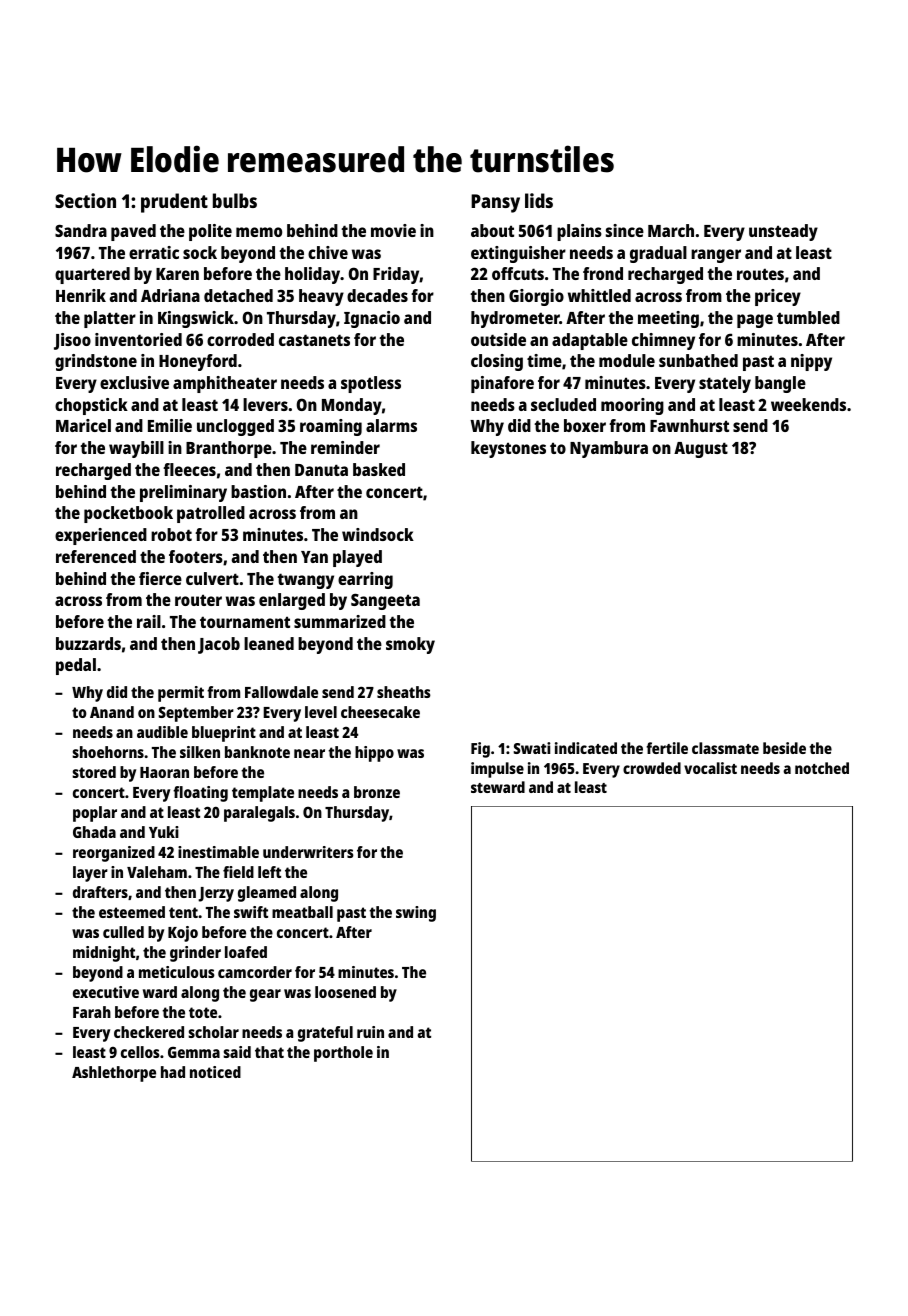 Image resolution: width=908 pixels, height=1316 pixels. Describe the element at coordinates (218, 852) in the screenshot. I see `inestimable` at that location.
